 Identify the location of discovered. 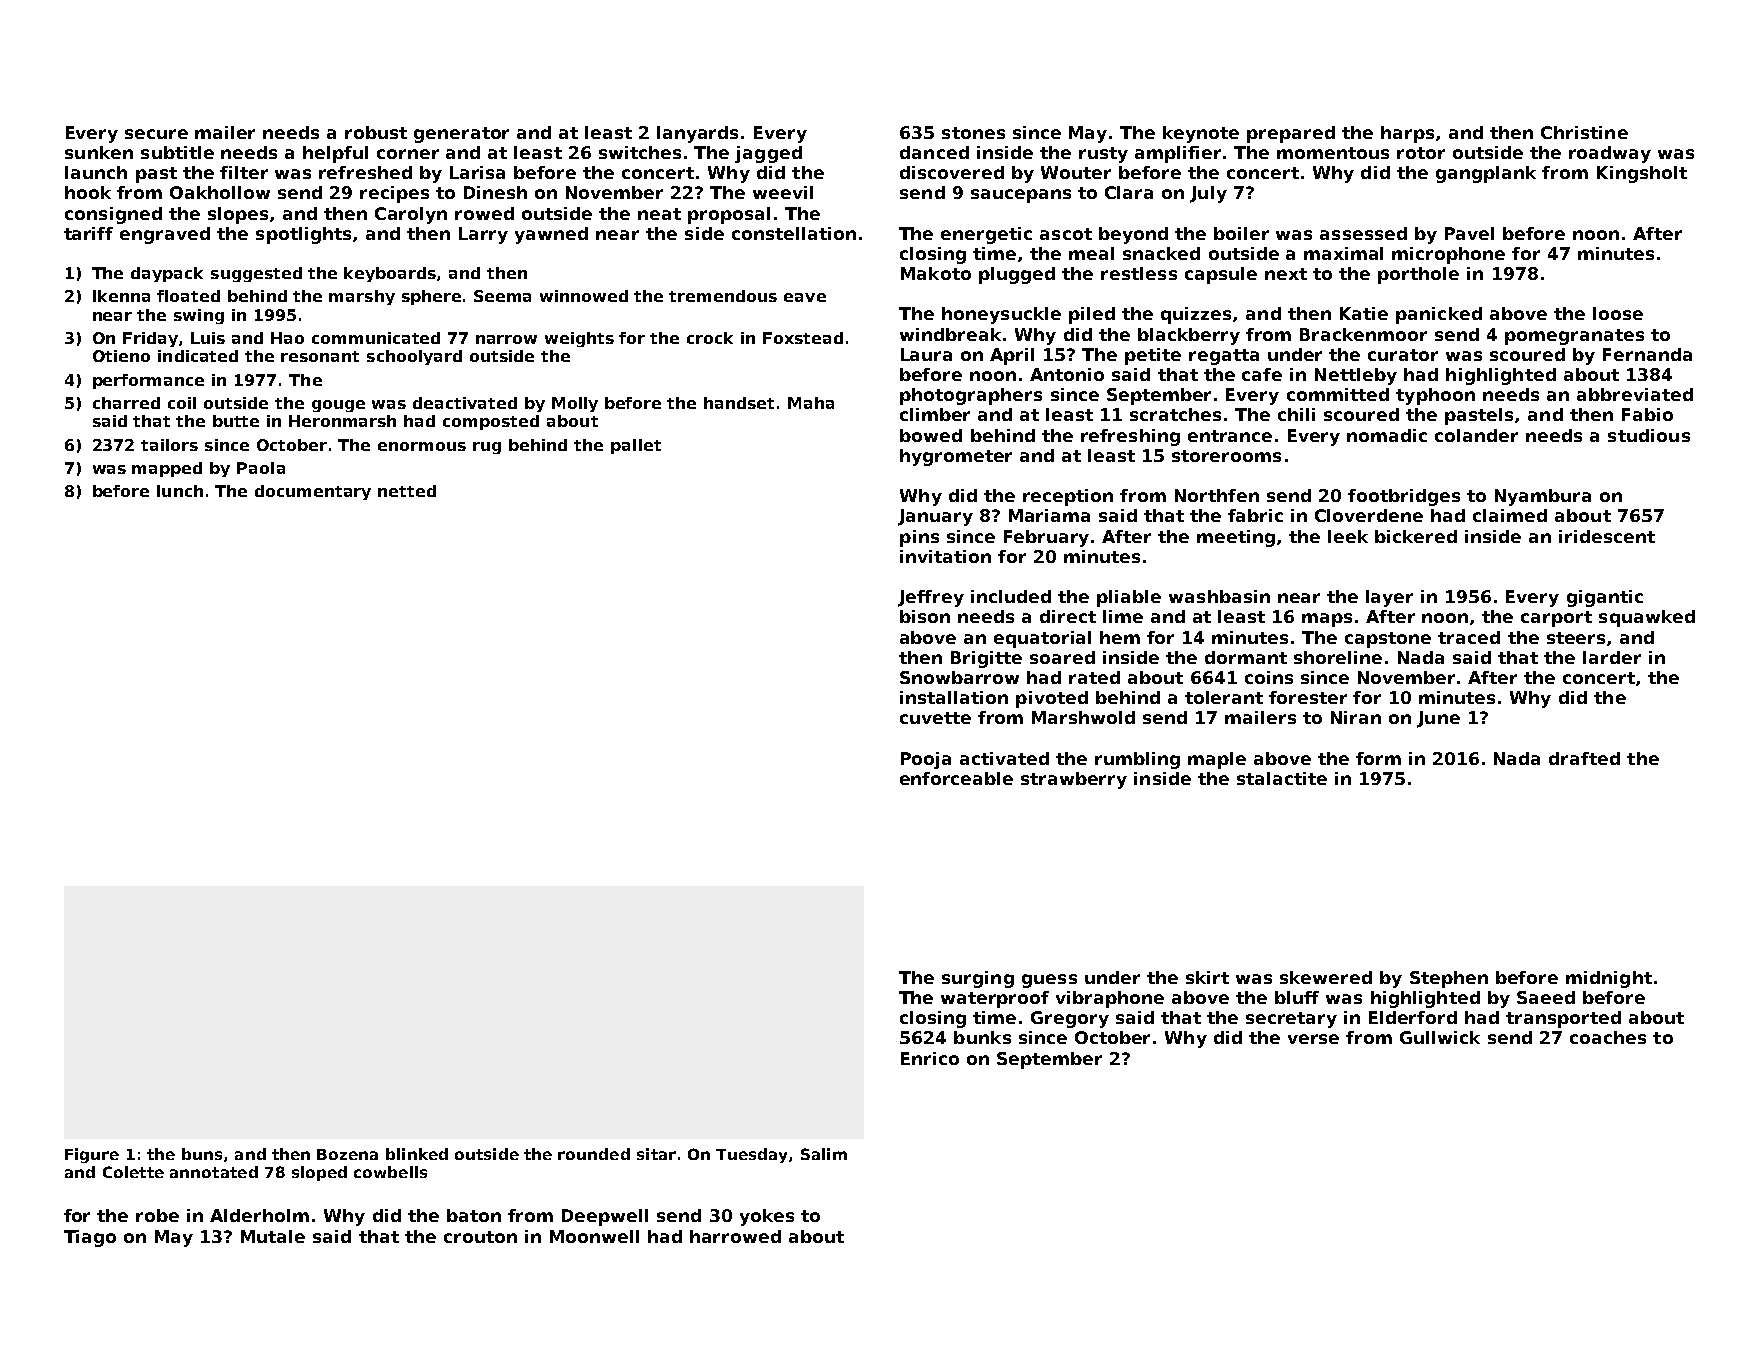
(952, 172).
